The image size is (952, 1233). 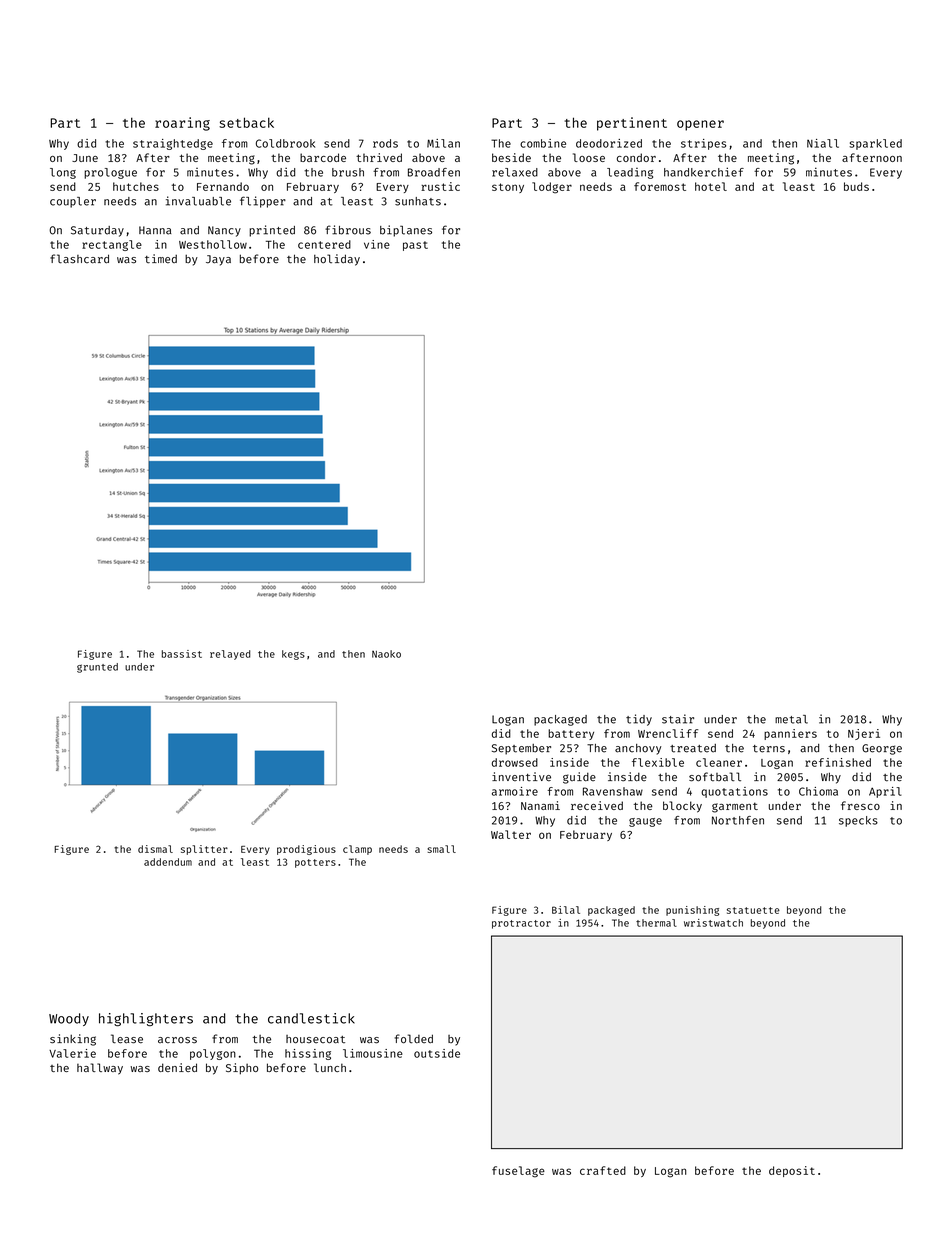 I want to click on metal, so click(x=791, y=719).
